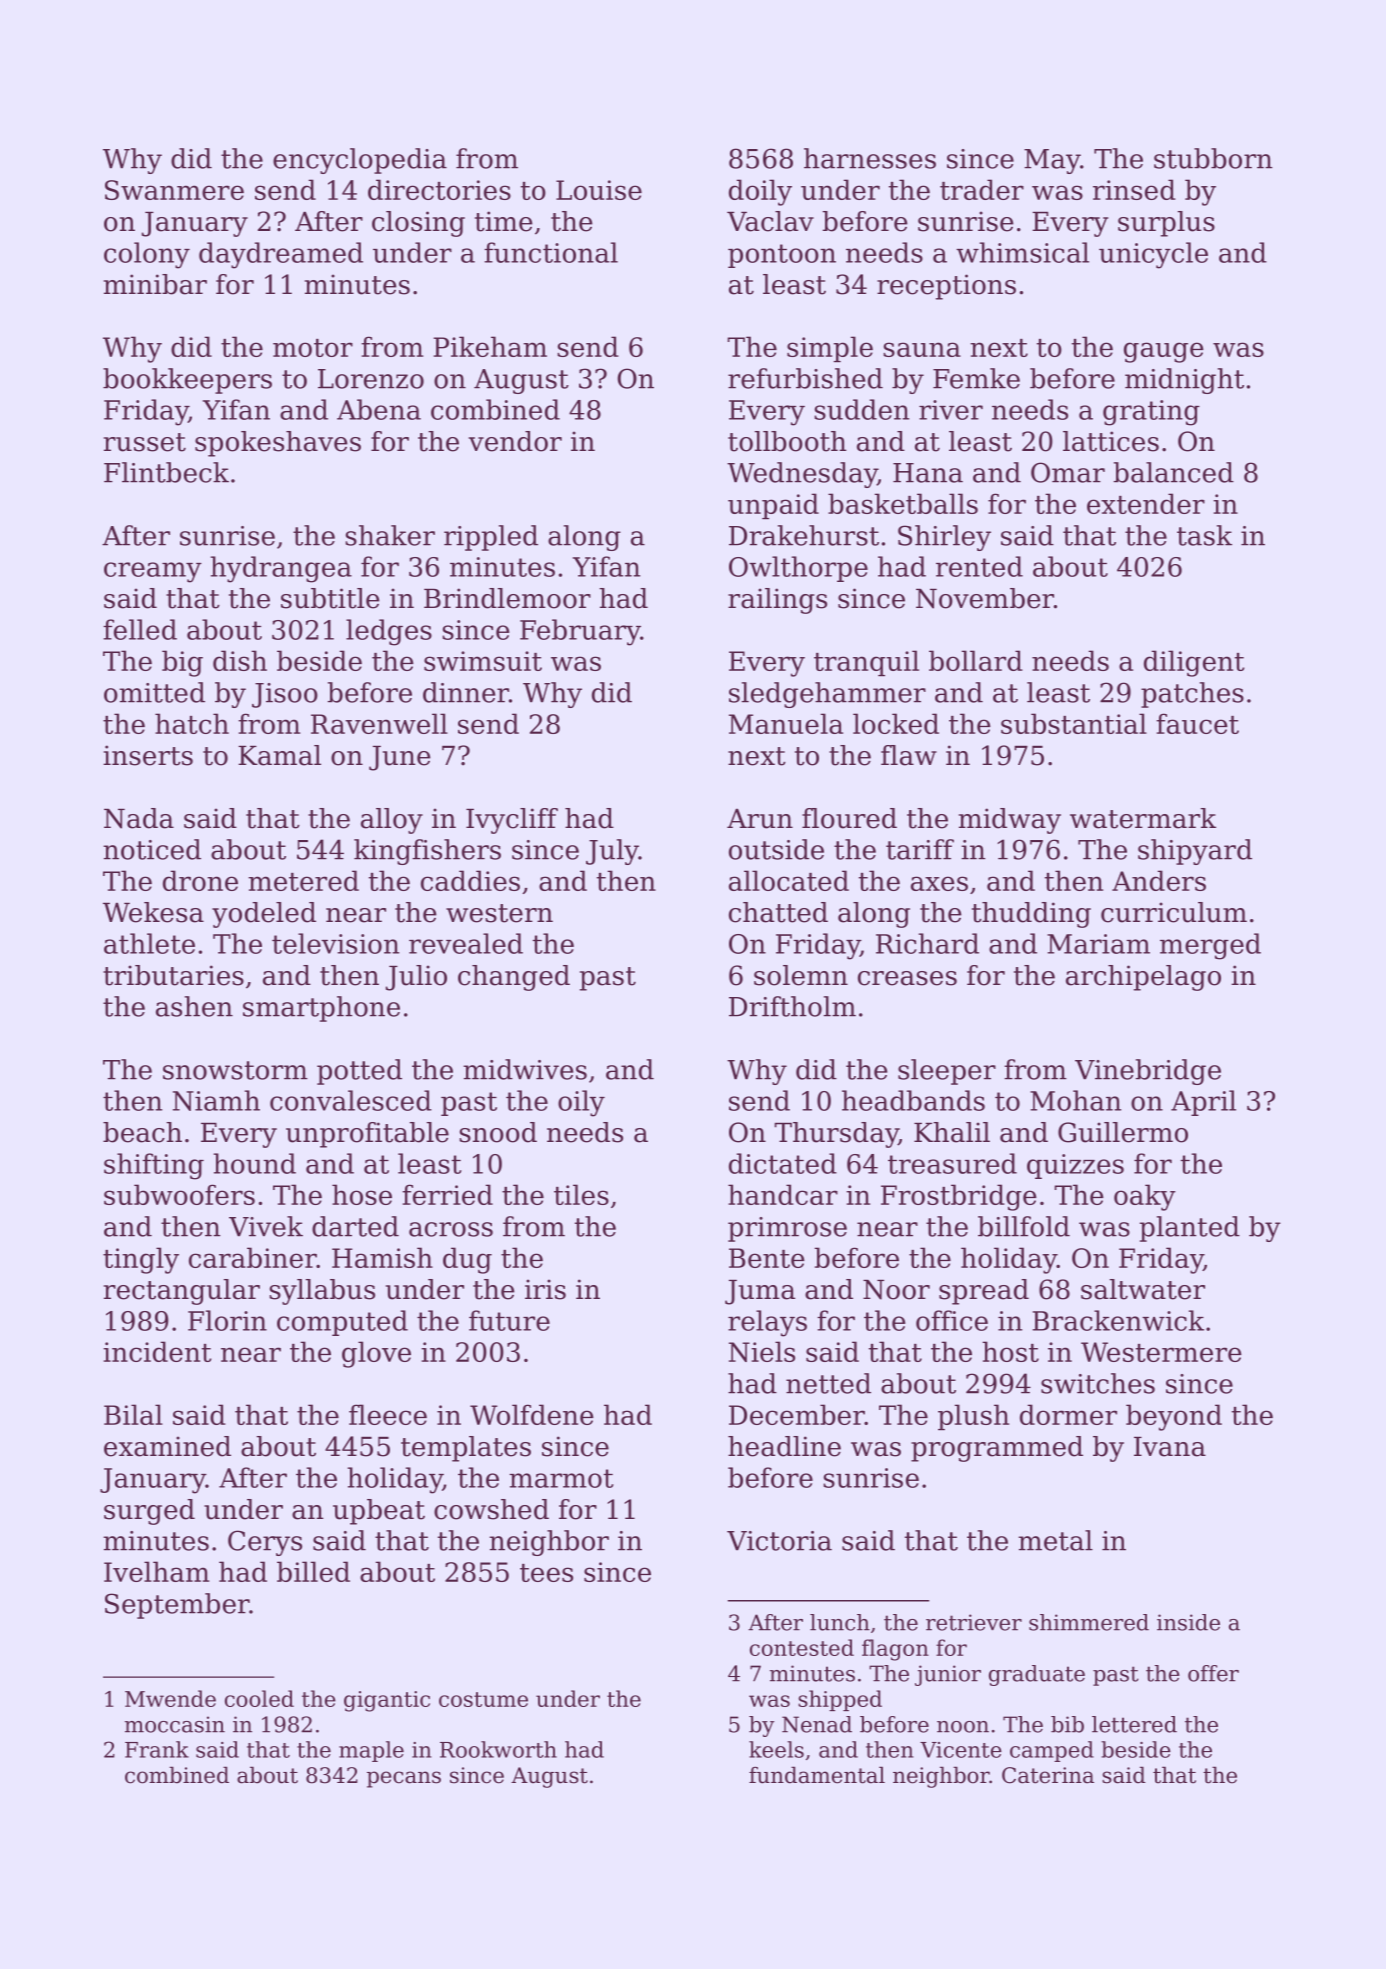  I want to click on July, so click(612, 852).
